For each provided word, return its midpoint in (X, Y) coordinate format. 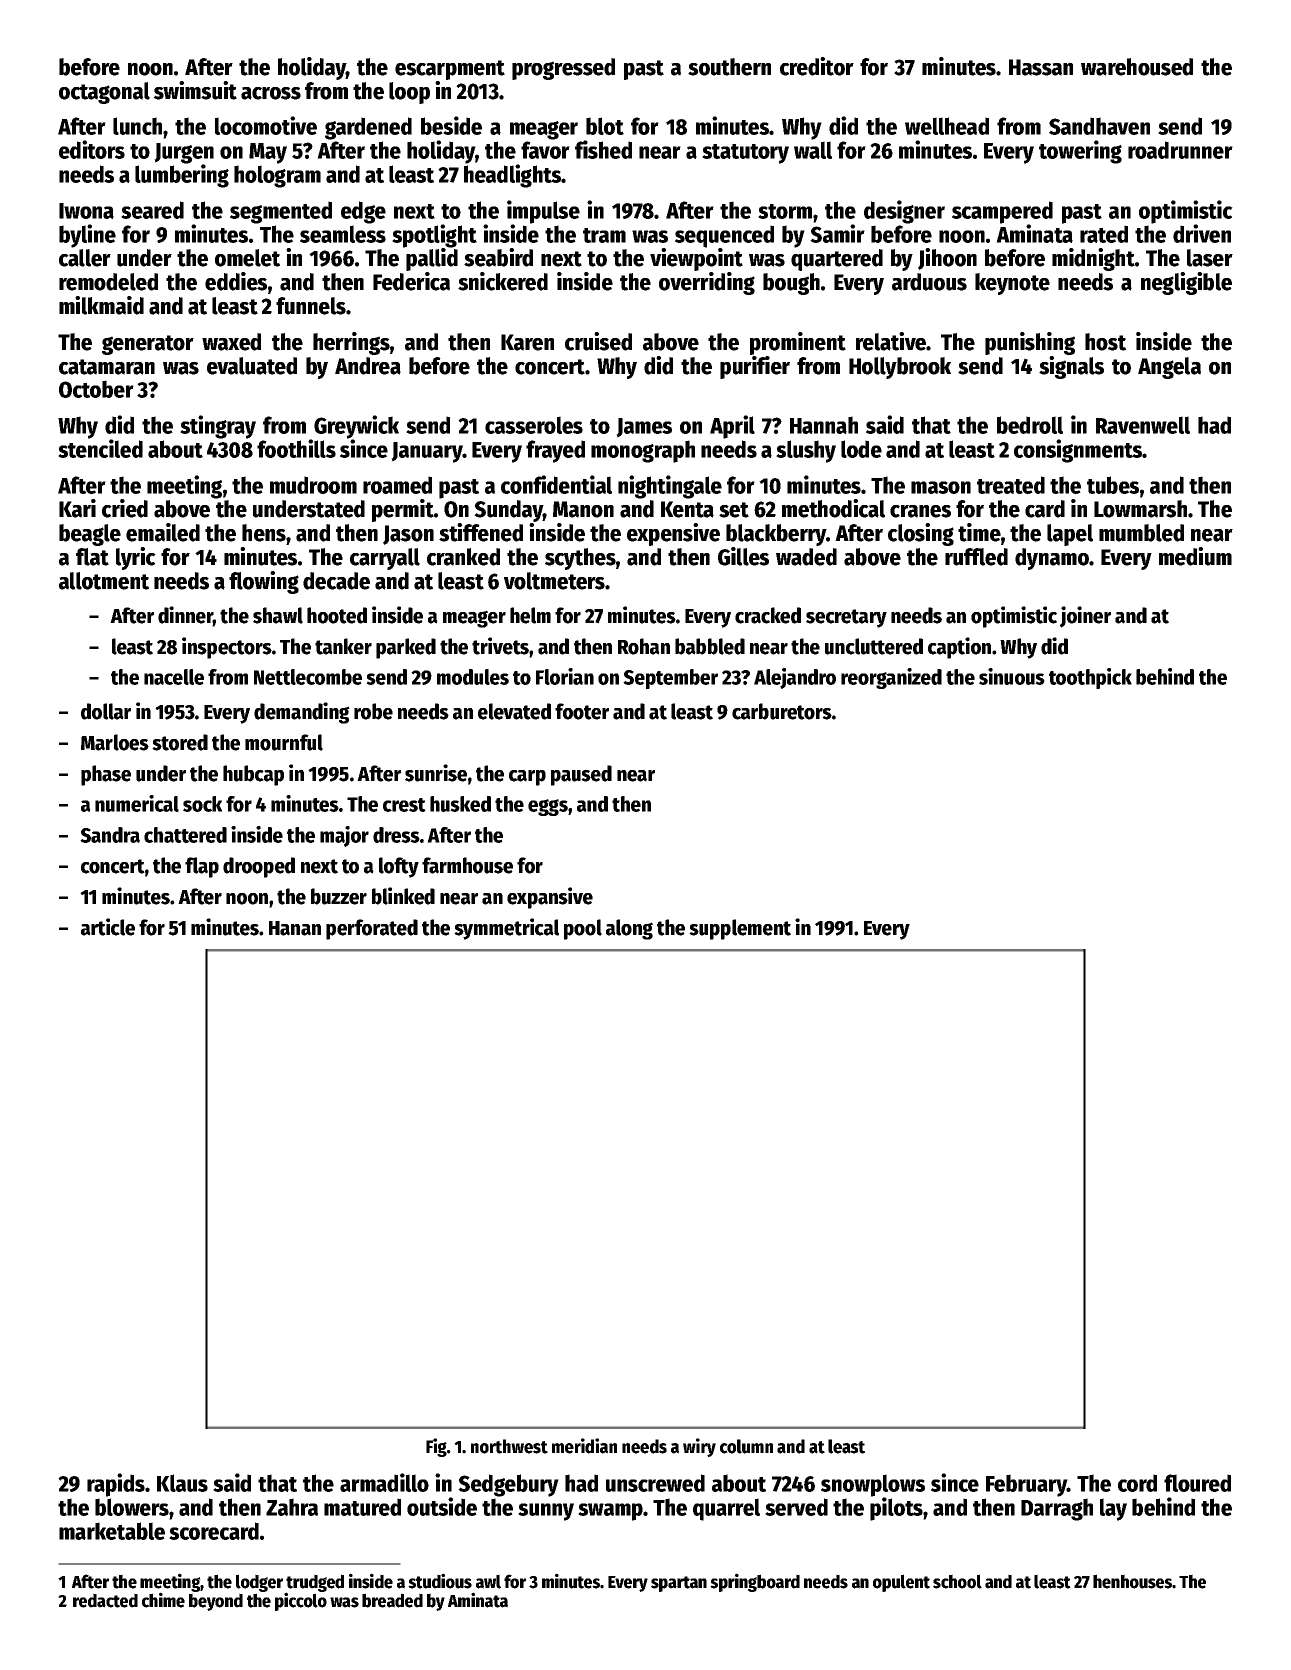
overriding (707, 283)
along (629, 929)
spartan (679, 1584)
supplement (740, 929)
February (1026, 1485)
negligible (1186, 283)
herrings (351, 343)
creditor (817, 66)
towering (1080, 152)
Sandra (110, 835)
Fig (436, 1447)
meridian (584, 1446)
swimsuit (195, 90)
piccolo (301, 1601)
